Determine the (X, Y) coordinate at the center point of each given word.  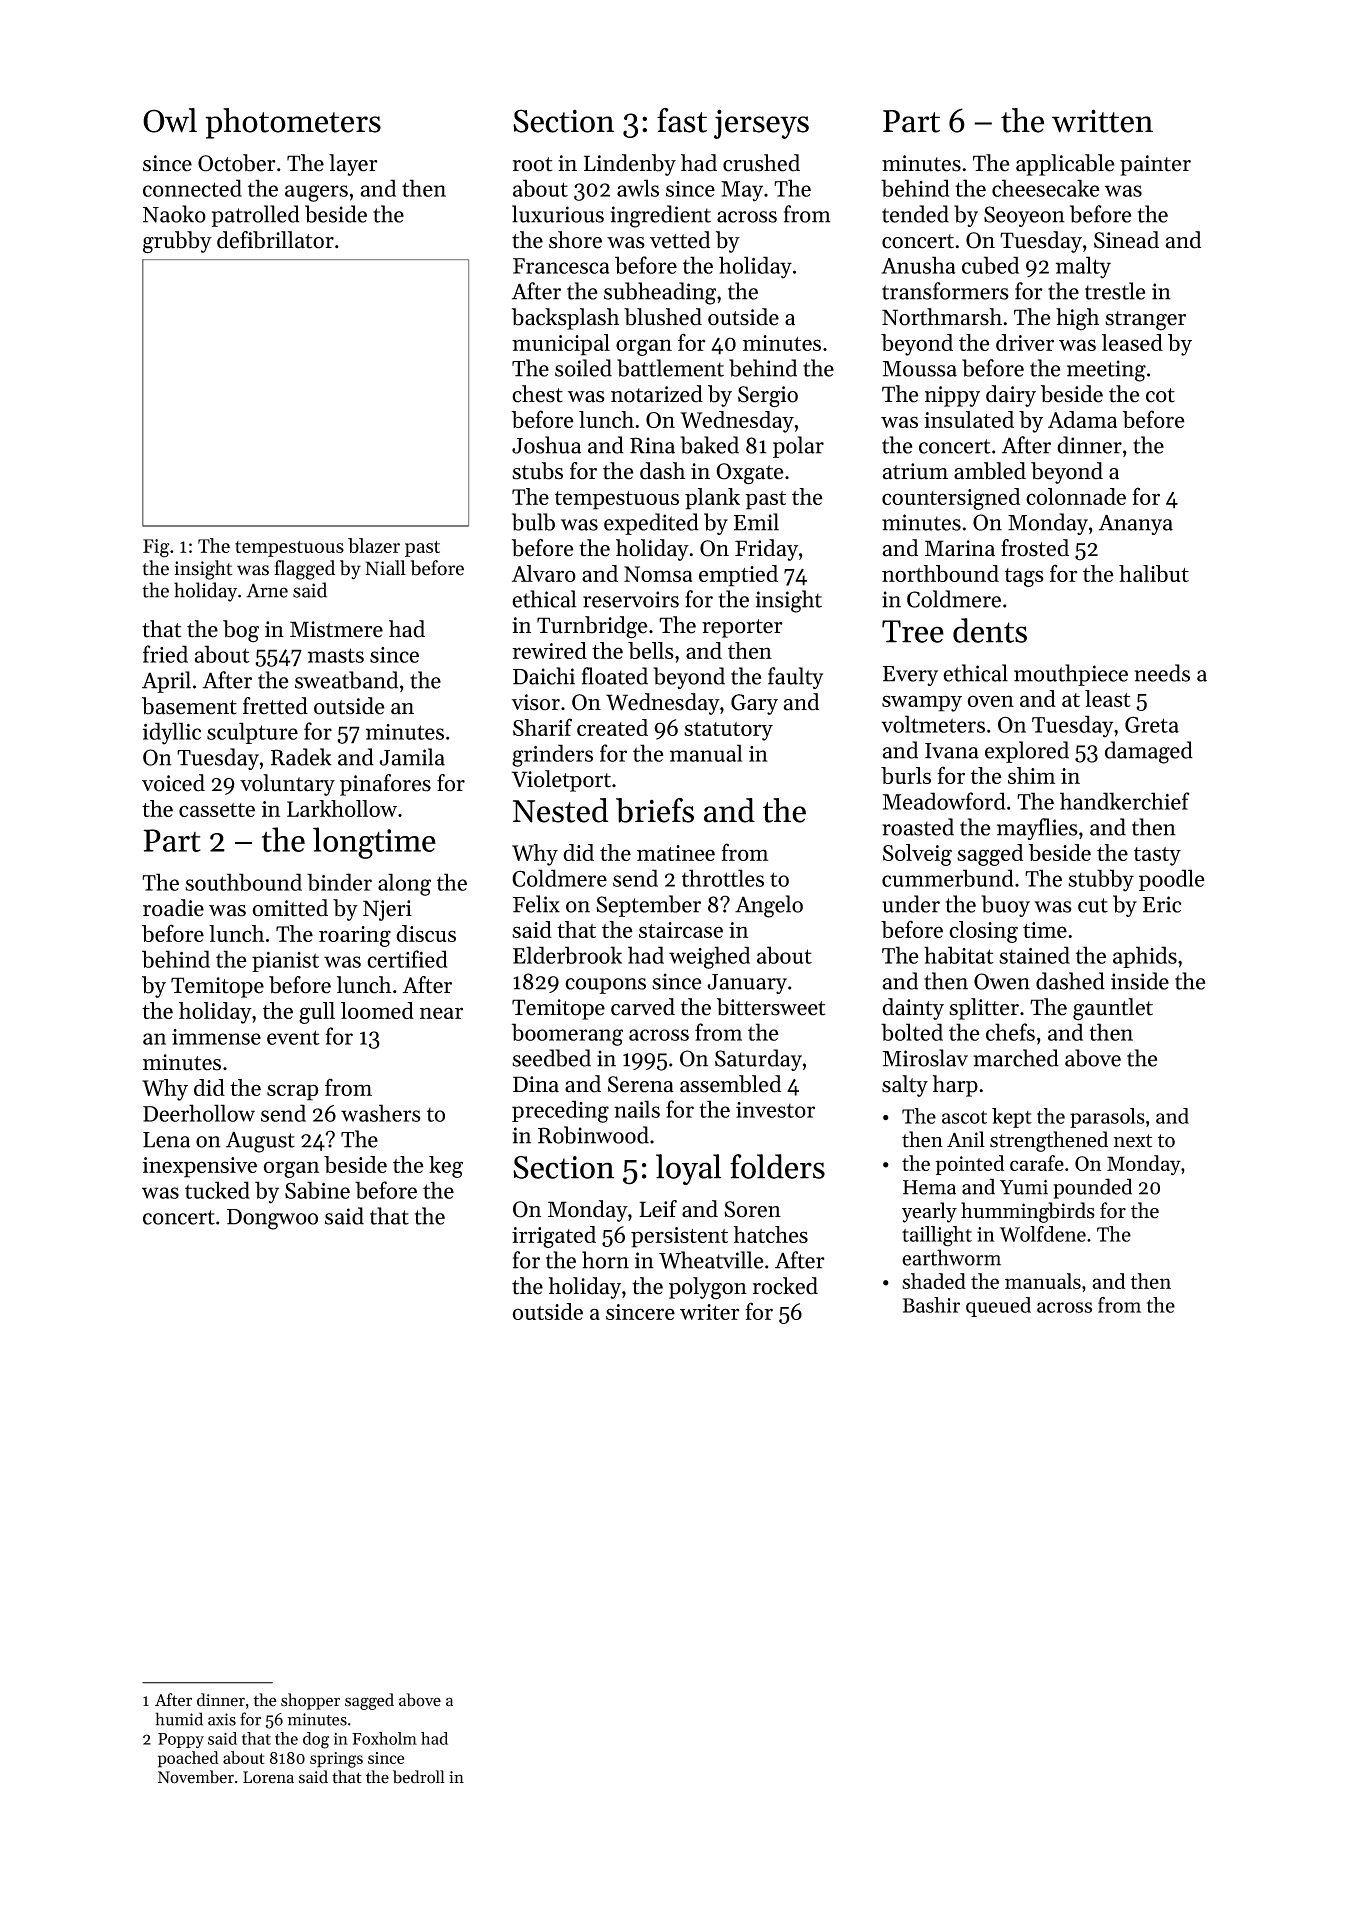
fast (682, 120)
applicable (1065, 165)
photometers (293, 123)
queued (998, 1307)
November (196, 1777)
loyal (688, 1169)
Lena (166, 1140)
